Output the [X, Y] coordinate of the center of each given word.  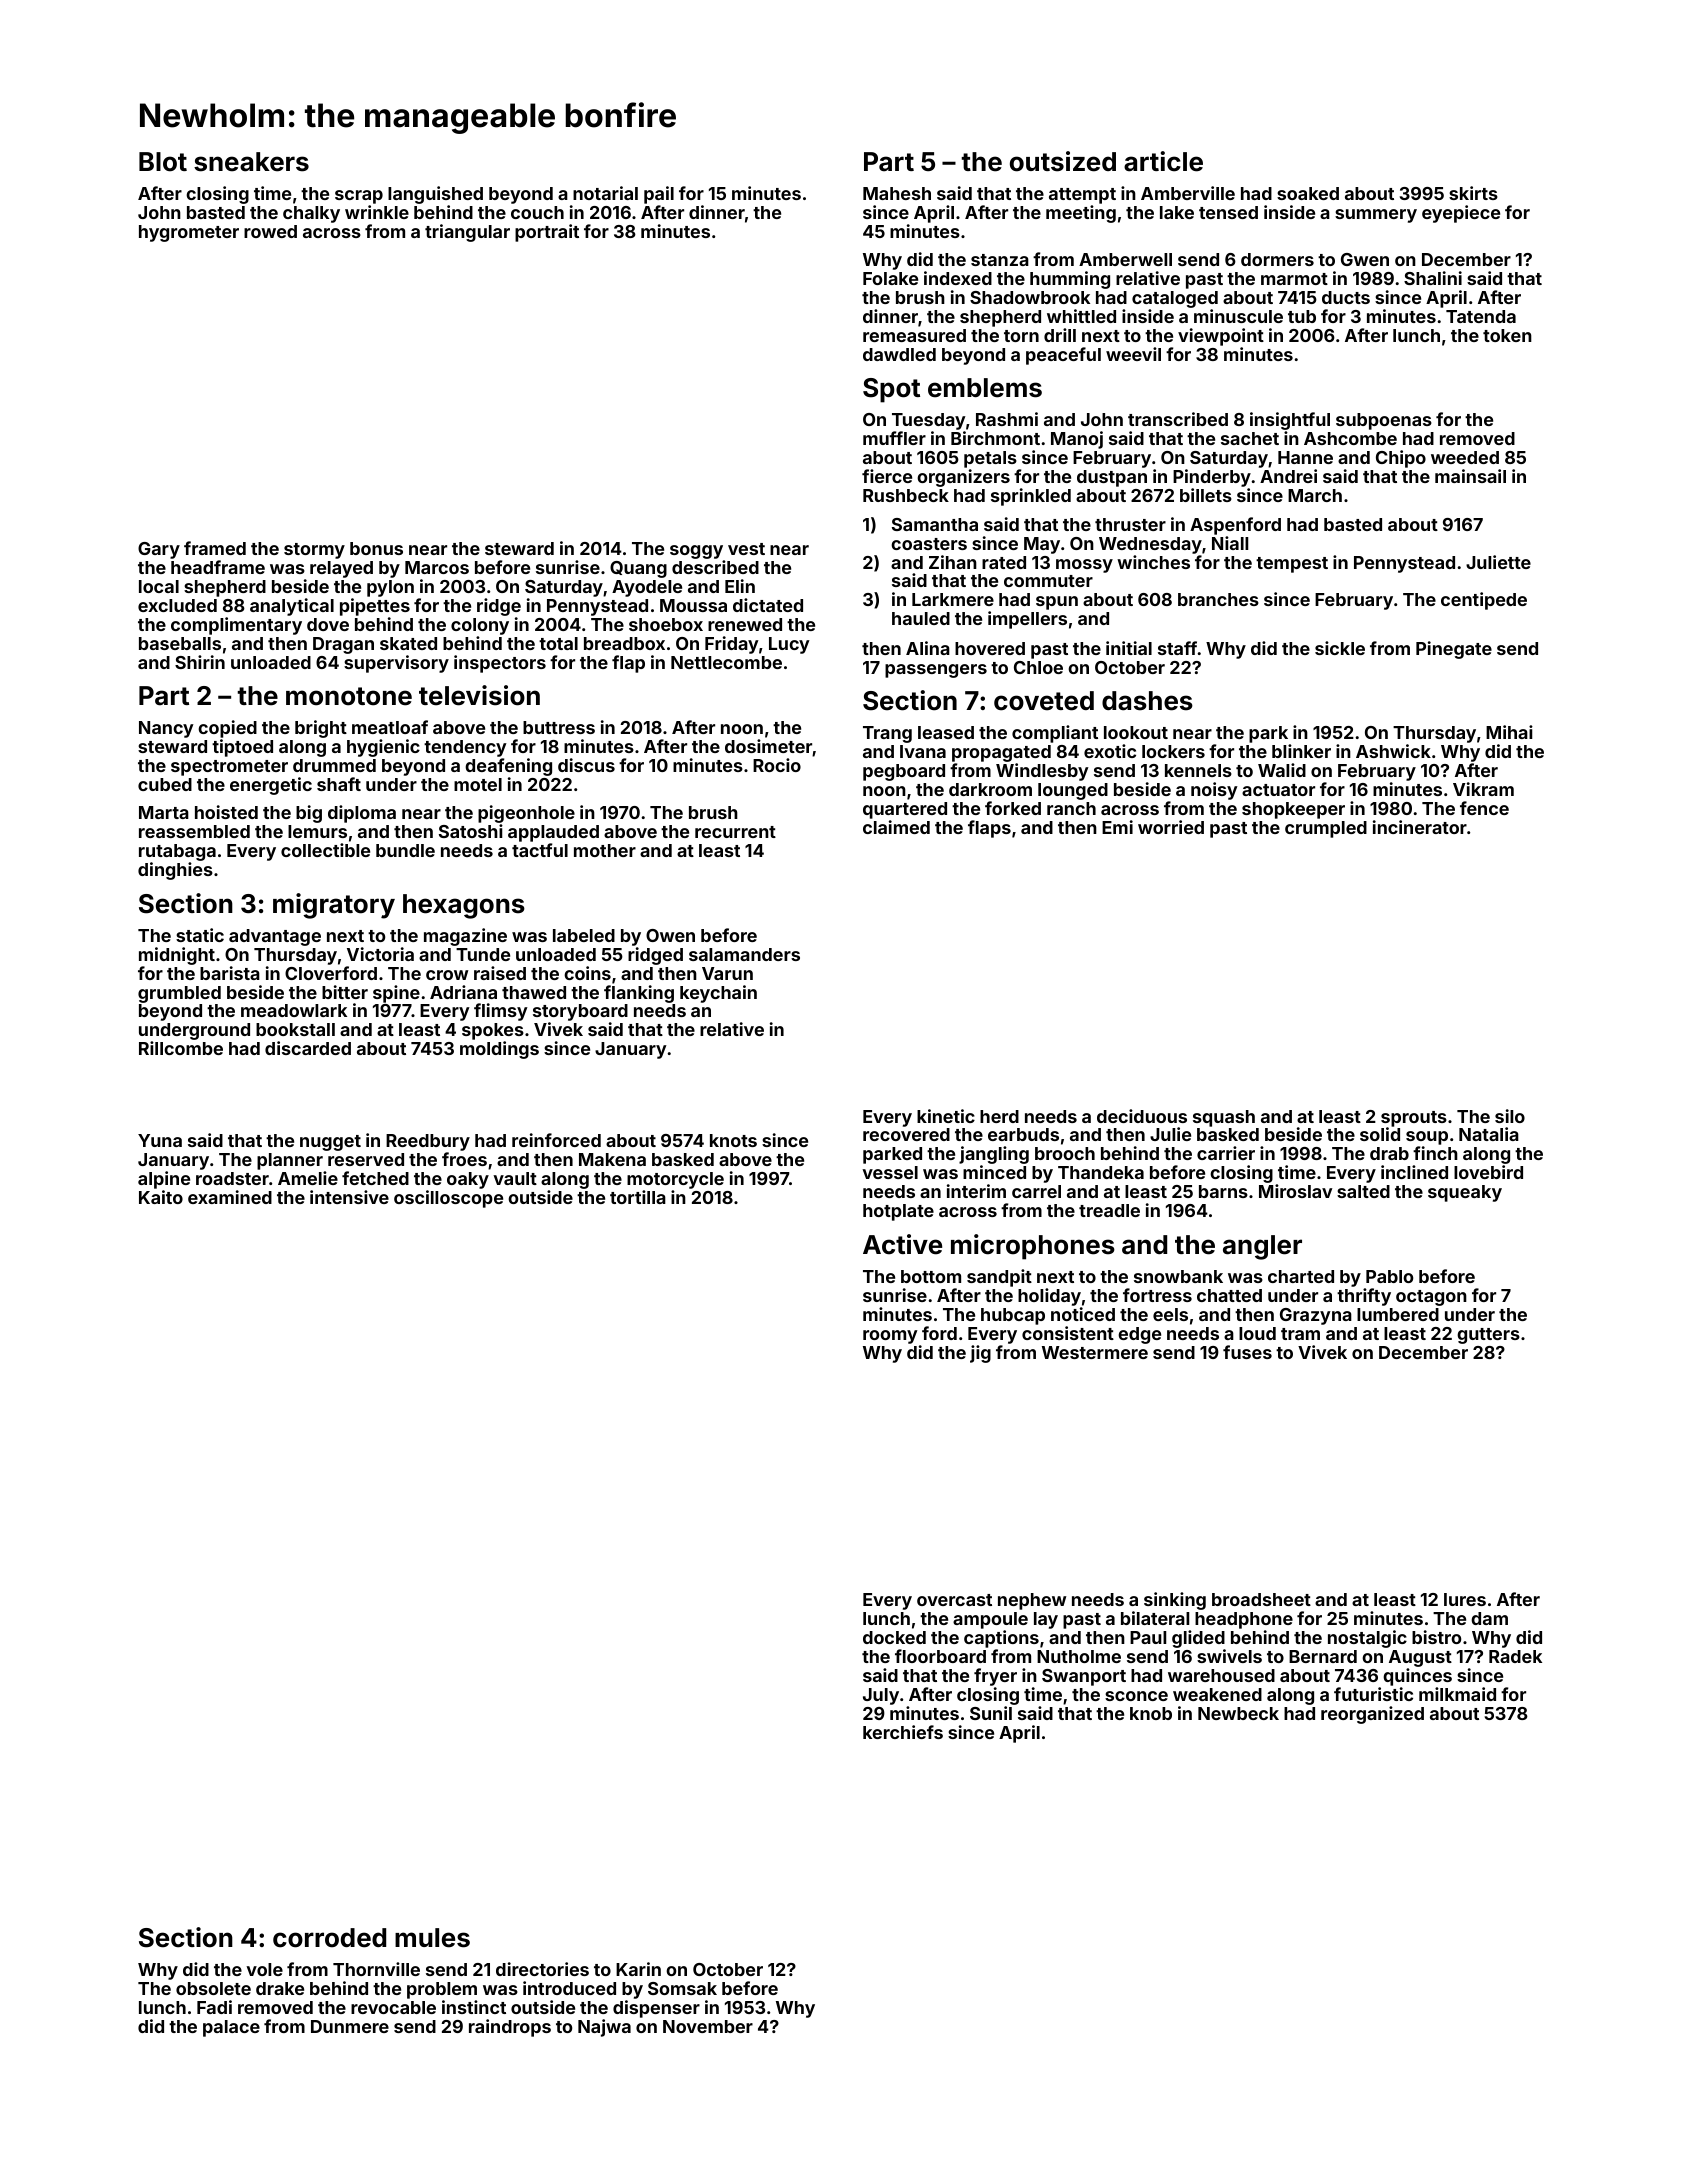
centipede [1484, 601]
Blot [163, 162]
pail [659, 195]
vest [746, 549]
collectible [325, 850]
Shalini [1433, 278]
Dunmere [350, 2026]
